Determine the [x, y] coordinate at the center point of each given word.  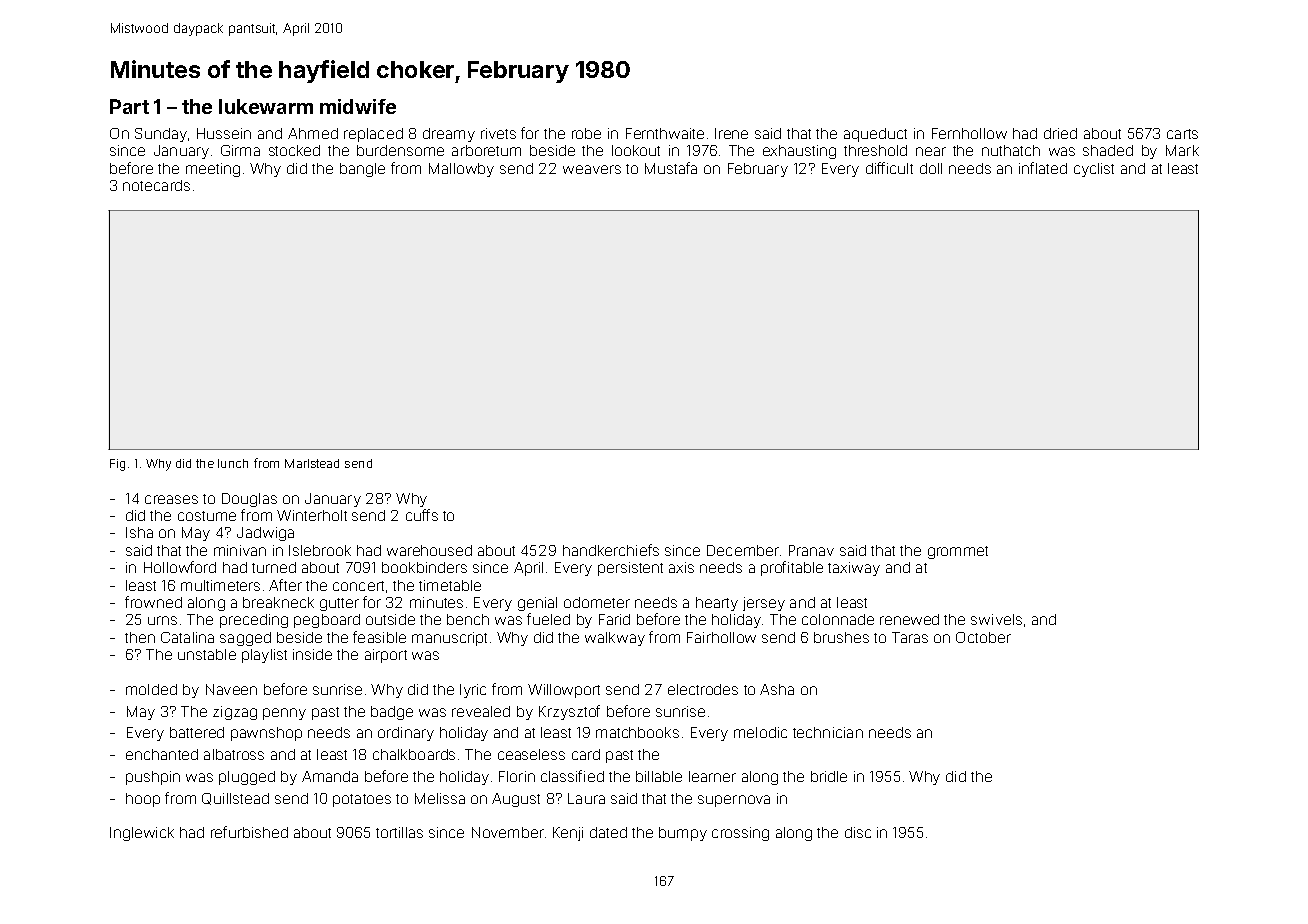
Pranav [811, 550]
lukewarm [266, 106]
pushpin [153, 778]
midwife [358, 106]
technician [828, 732]
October [983, 637]
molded [151, 689]
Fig [117, 465]
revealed [481, 711]
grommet [958, 552]
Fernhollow [969, 133]
